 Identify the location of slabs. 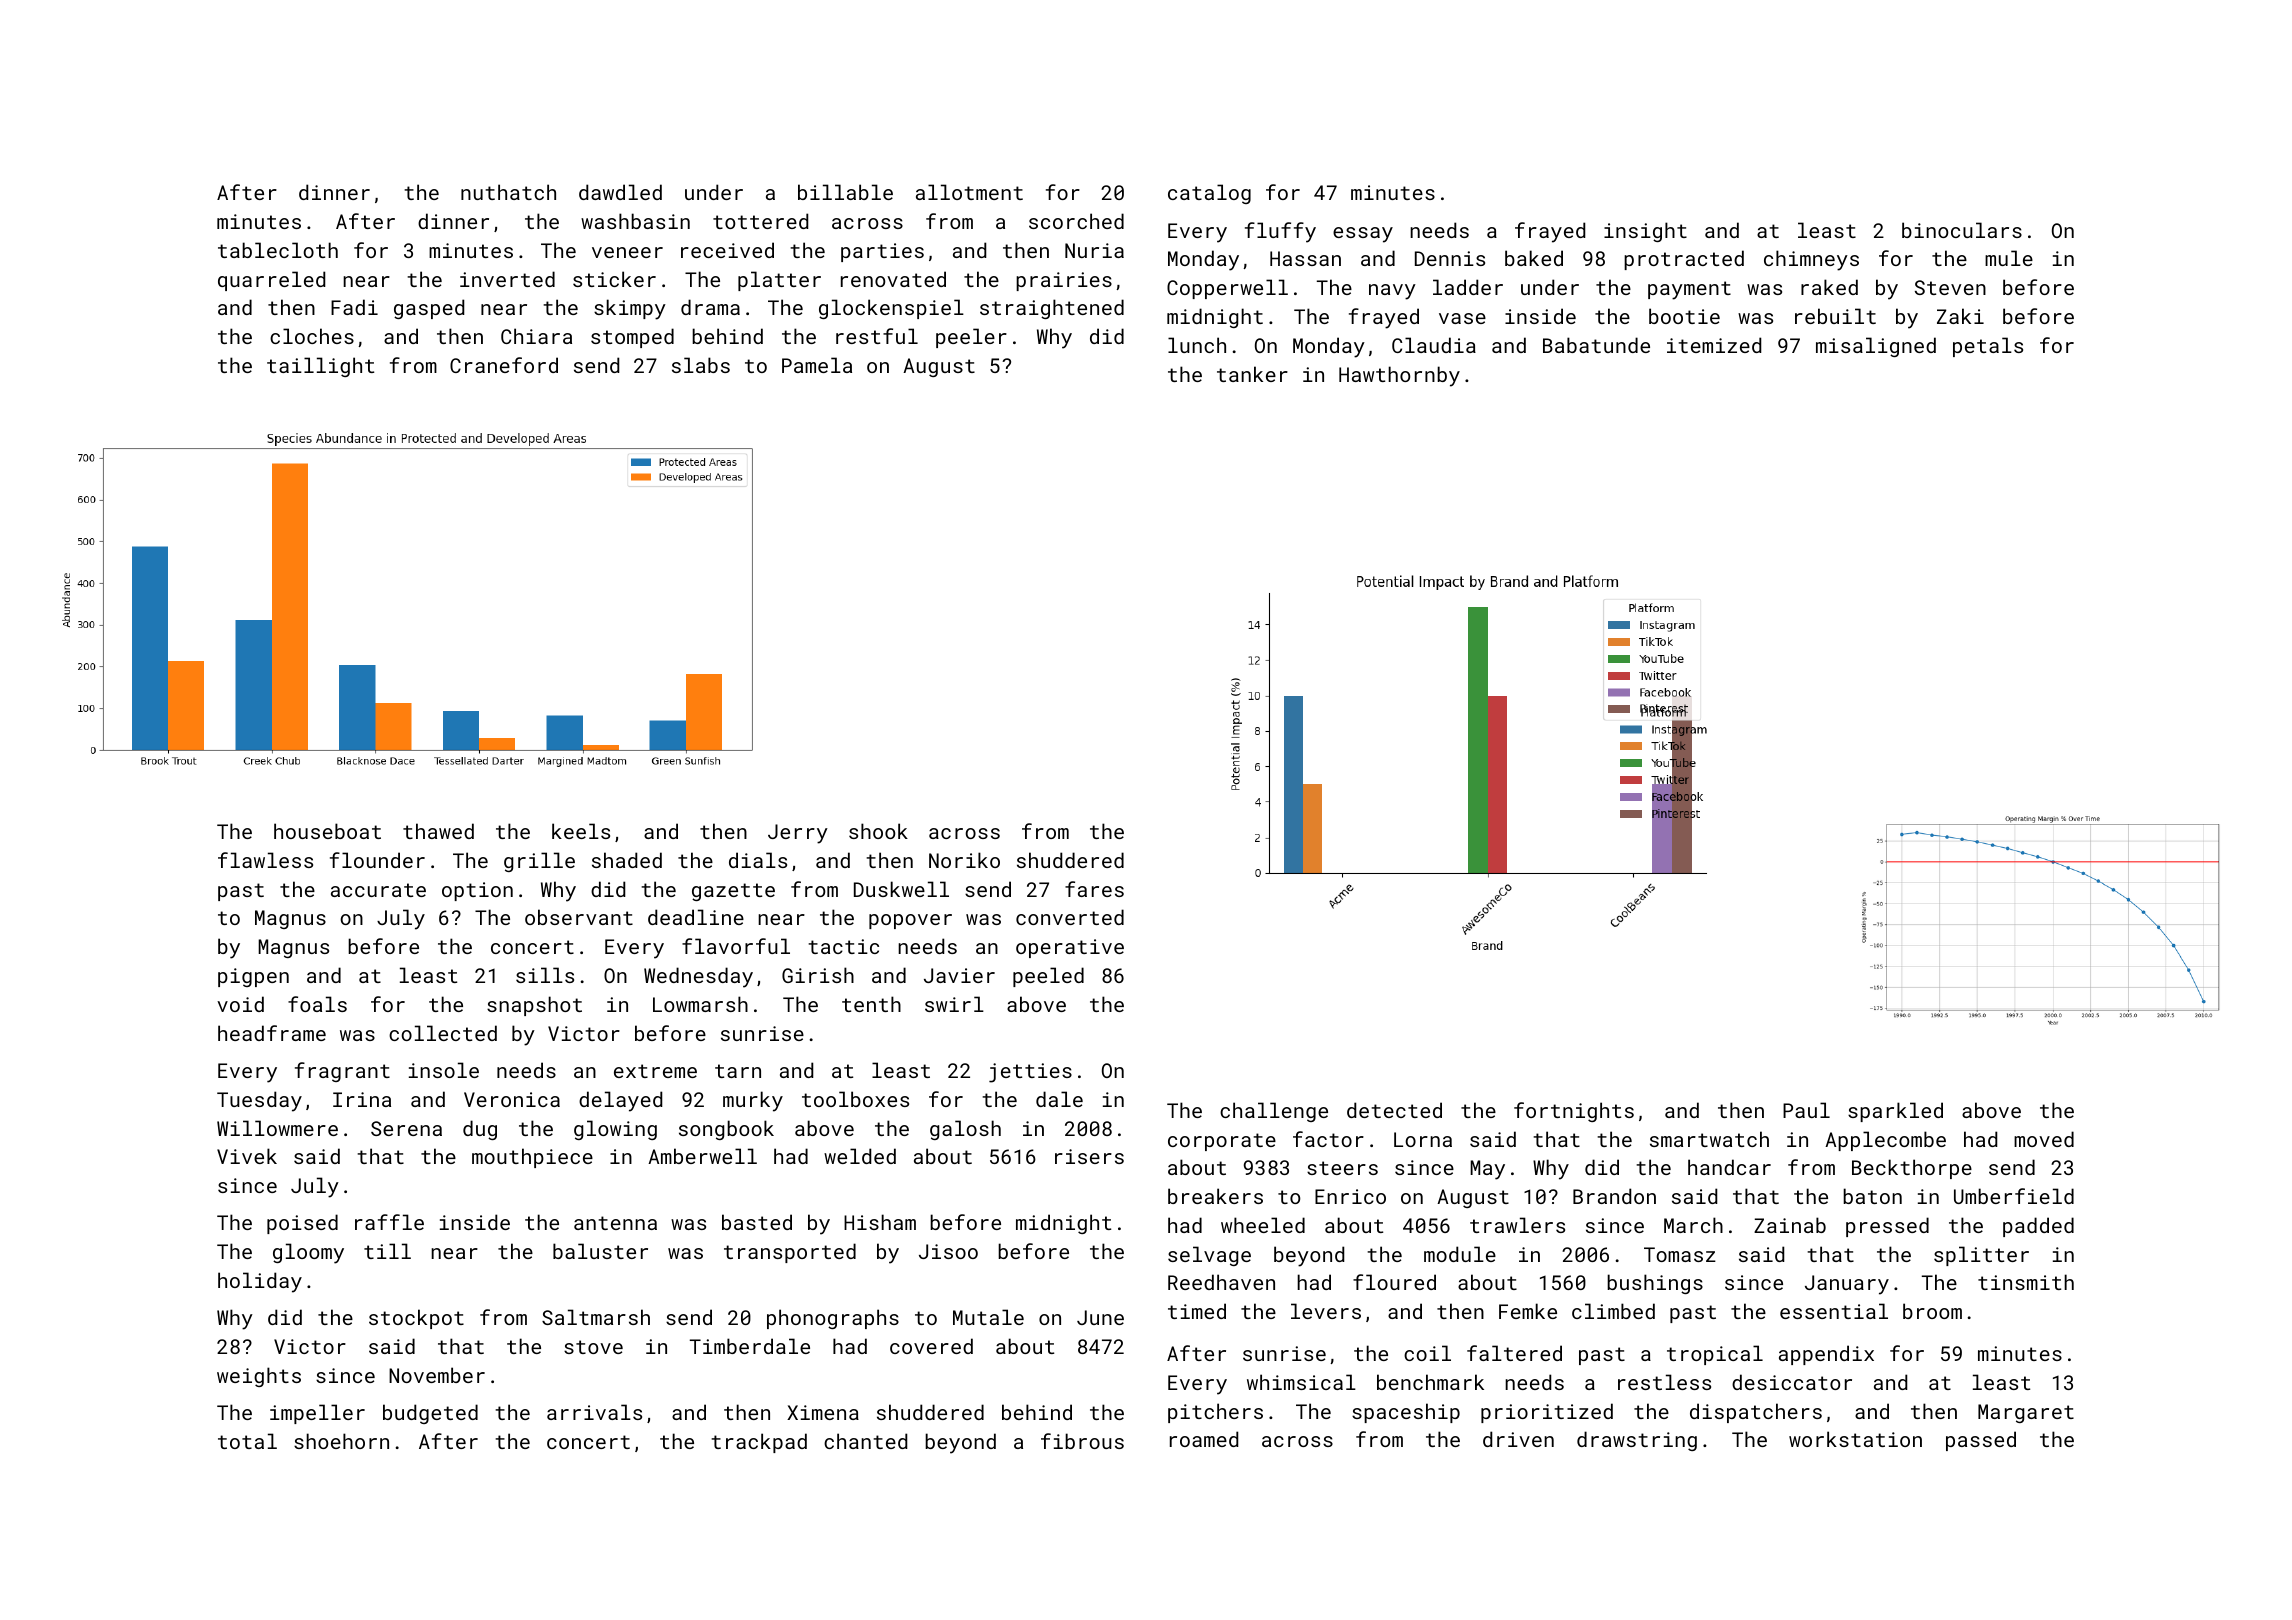
(701, 365).
